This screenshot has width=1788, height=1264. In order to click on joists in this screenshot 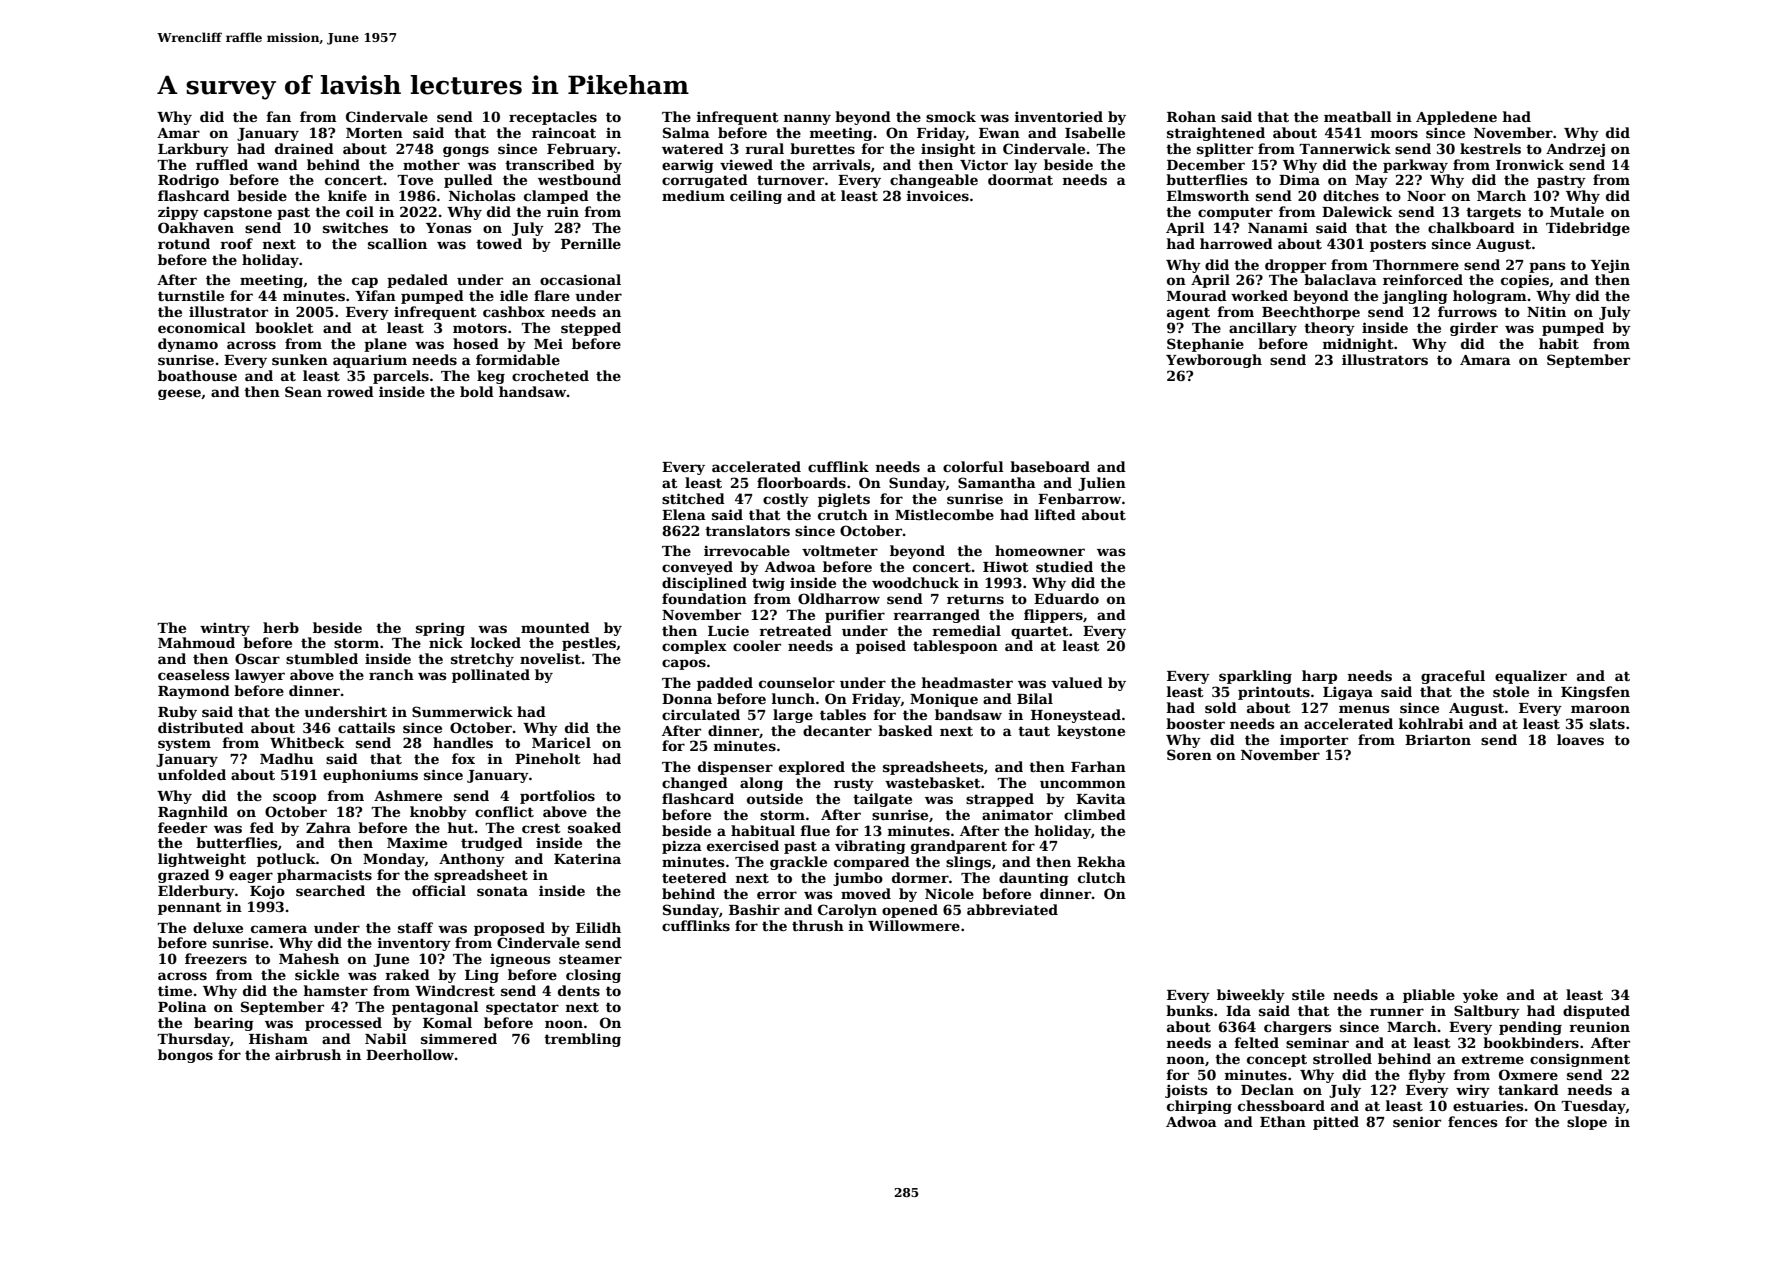, I will do `click(1186, 1091)`.
